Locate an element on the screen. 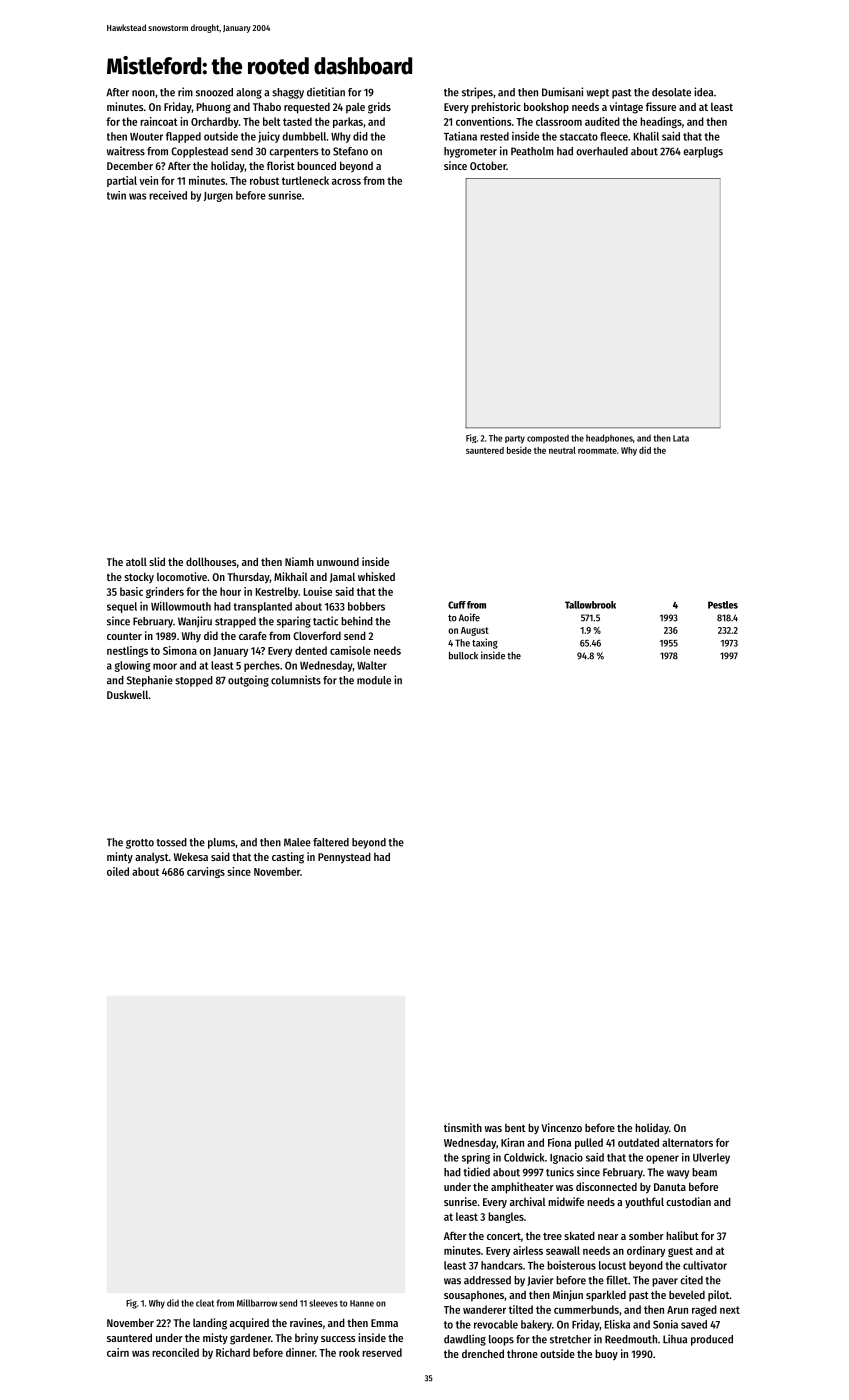  Pennystead is located at coordinates (344, 858).
